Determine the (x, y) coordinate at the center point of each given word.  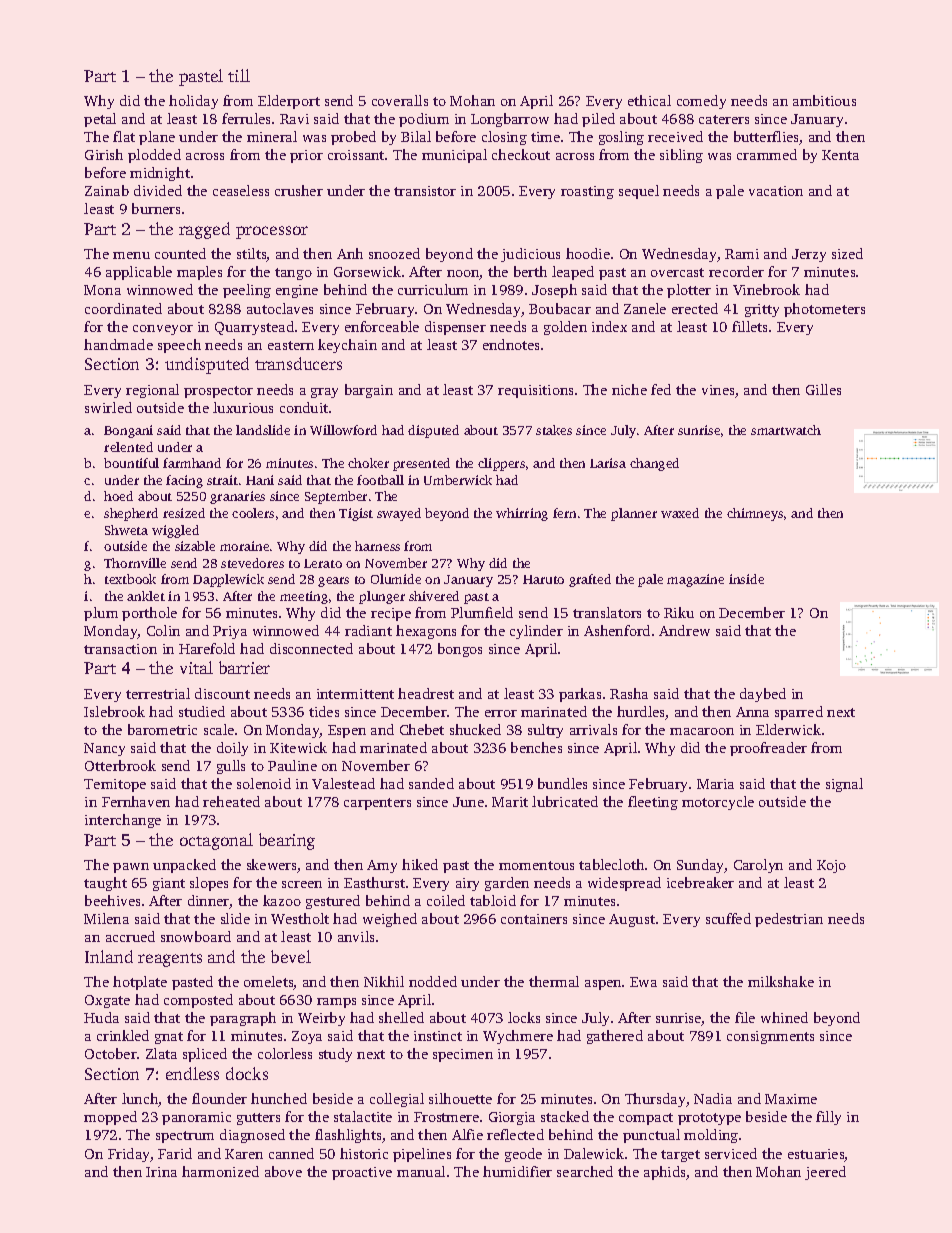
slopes (209, 884)
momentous (536, 865)
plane (157, 138)
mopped (110, 1118)
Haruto (543, 579)
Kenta (840, 155)
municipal (454, 156)
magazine (695, 580)
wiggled (175, 531)
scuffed (728, 918)
